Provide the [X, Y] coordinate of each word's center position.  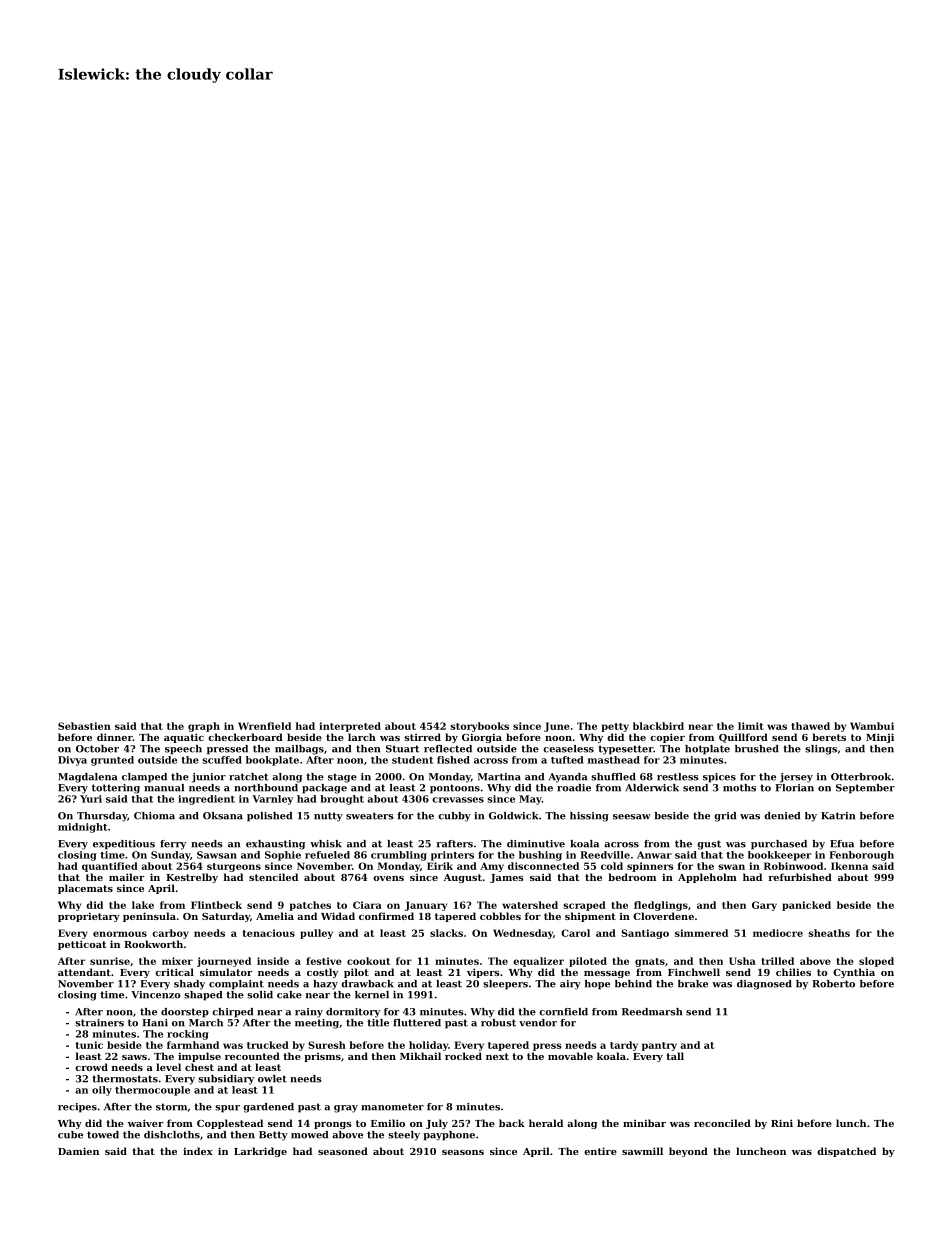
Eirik [440, 866]
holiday [428, 1046]
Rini [782, 1123]
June [557, 727]
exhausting [275, 845]
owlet [272, 1079]
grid [725, 817]
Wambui [872, 726]
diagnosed [764, 985]
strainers [99, 1023]
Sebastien [84, 726]
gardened [268, 1108]
